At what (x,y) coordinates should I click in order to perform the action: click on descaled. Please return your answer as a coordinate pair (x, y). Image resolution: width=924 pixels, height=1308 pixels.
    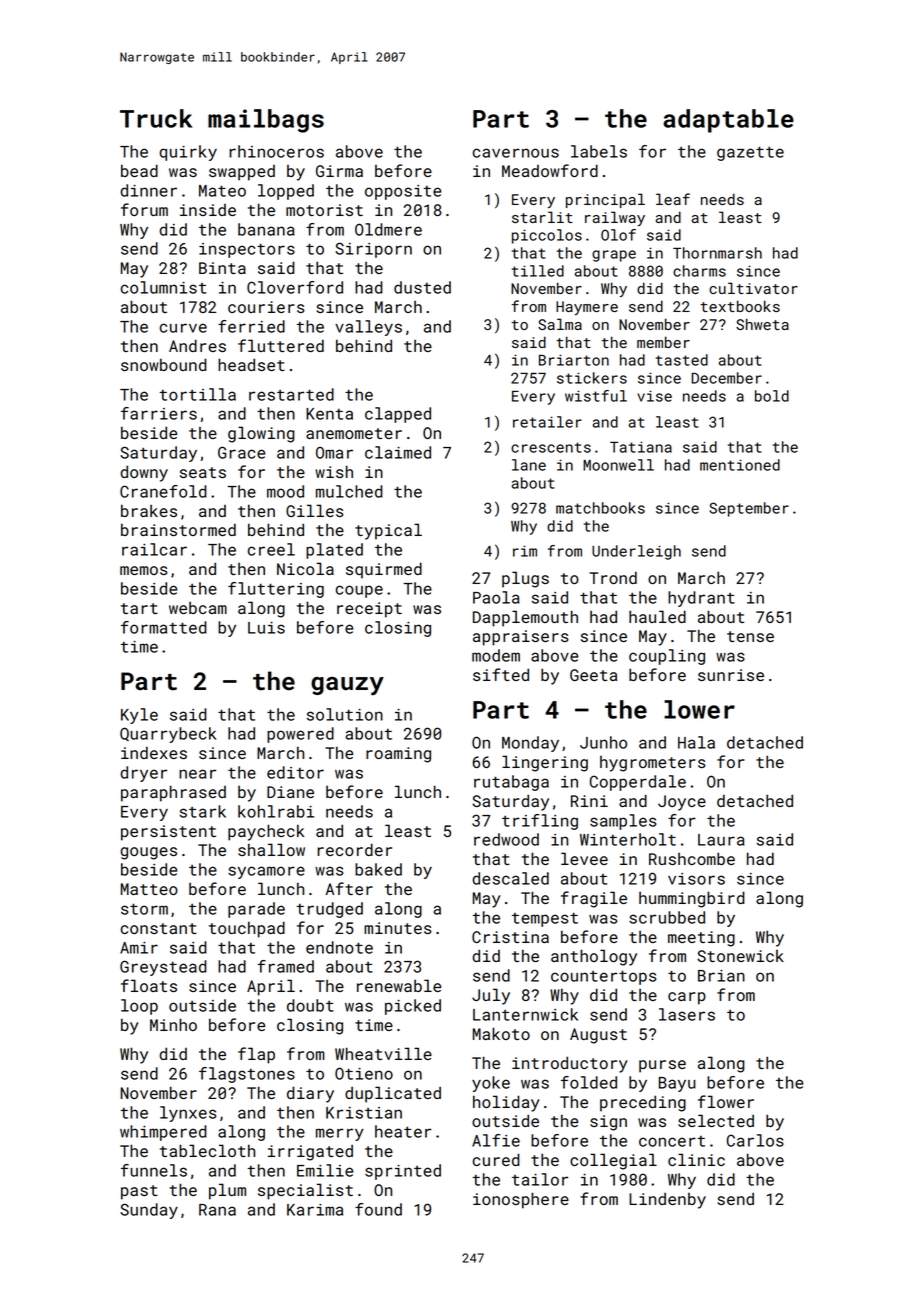
    Looking at the image, I should click on (510, 878).
